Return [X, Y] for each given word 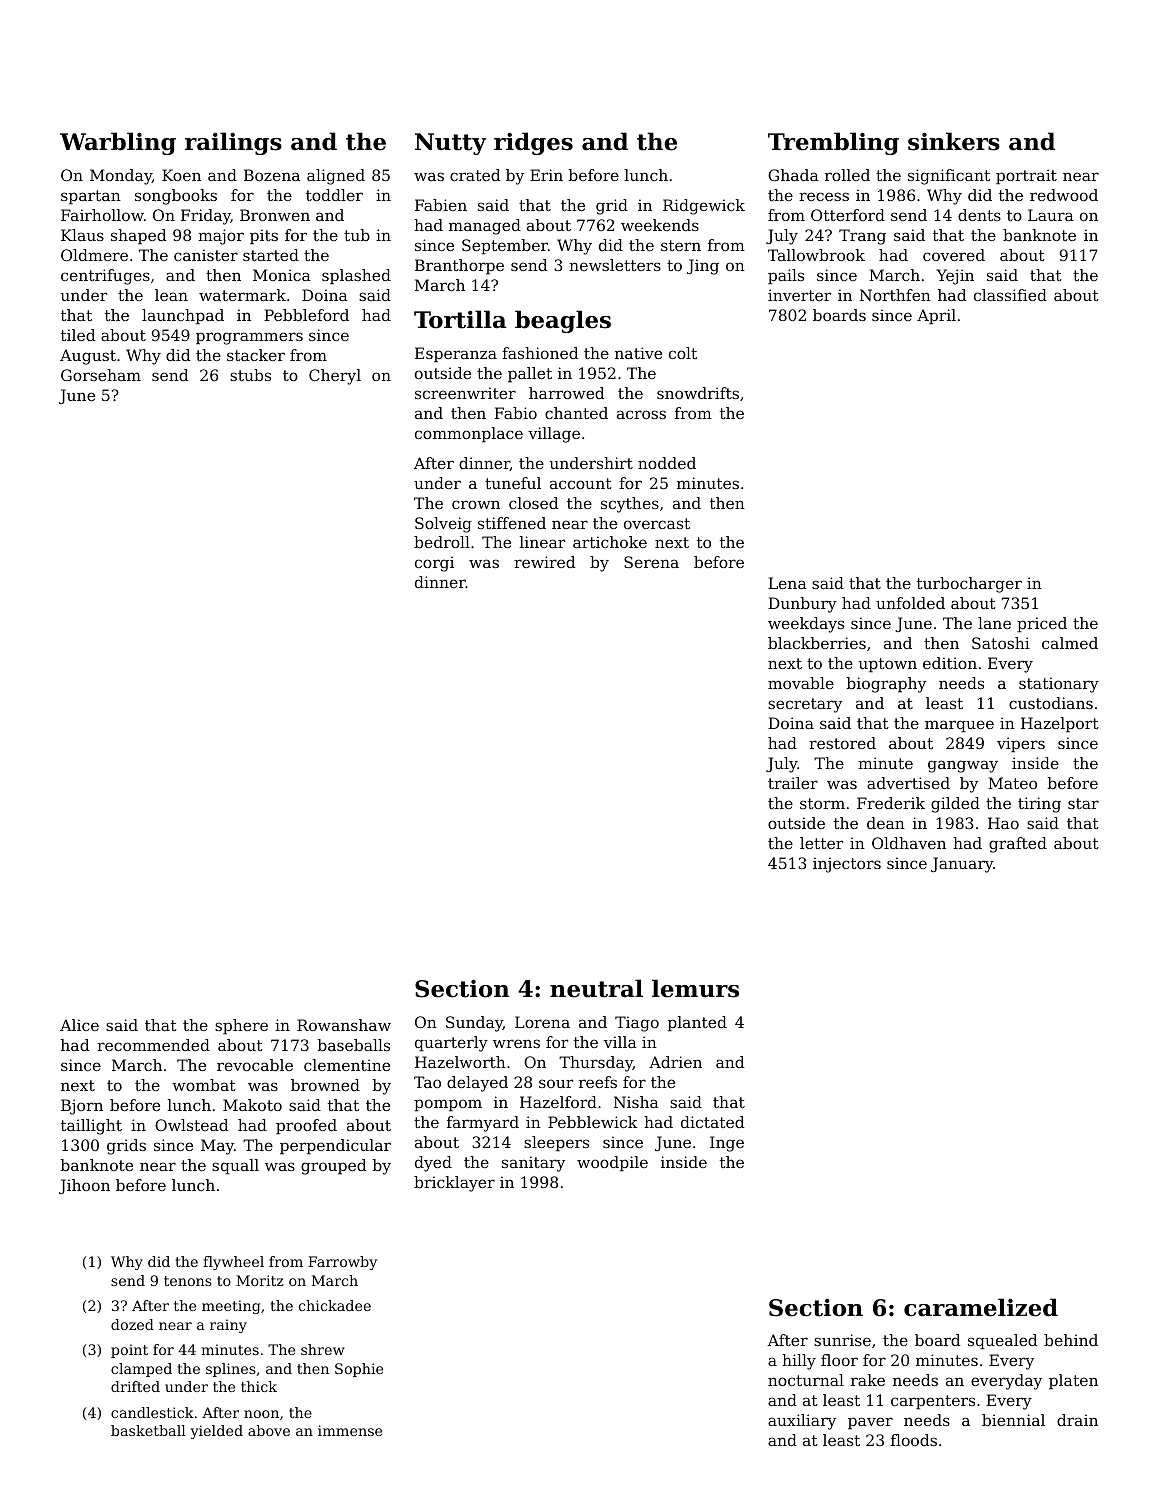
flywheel [233, 1263]
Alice [79, 1025]
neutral [596, 988]
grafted [1018, 845]
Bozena [272, 175]
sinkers [954, 141]
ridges [533, 143]
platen [1073, 1382]
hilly [799, 1362]
